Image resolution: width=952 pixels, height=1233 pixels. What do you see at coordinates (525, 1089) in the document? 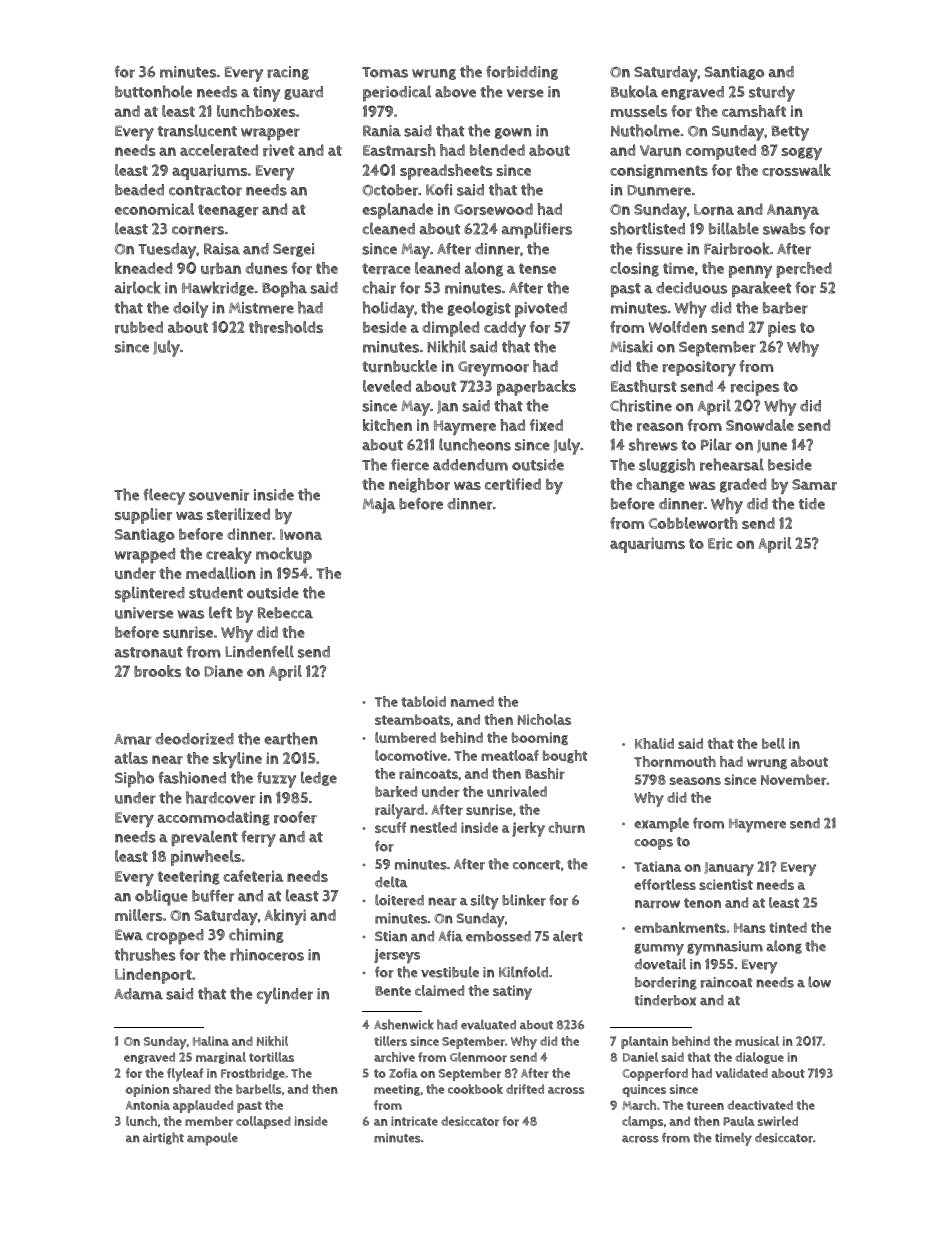
I see `drifted` at bounding box center [525, 1089].
